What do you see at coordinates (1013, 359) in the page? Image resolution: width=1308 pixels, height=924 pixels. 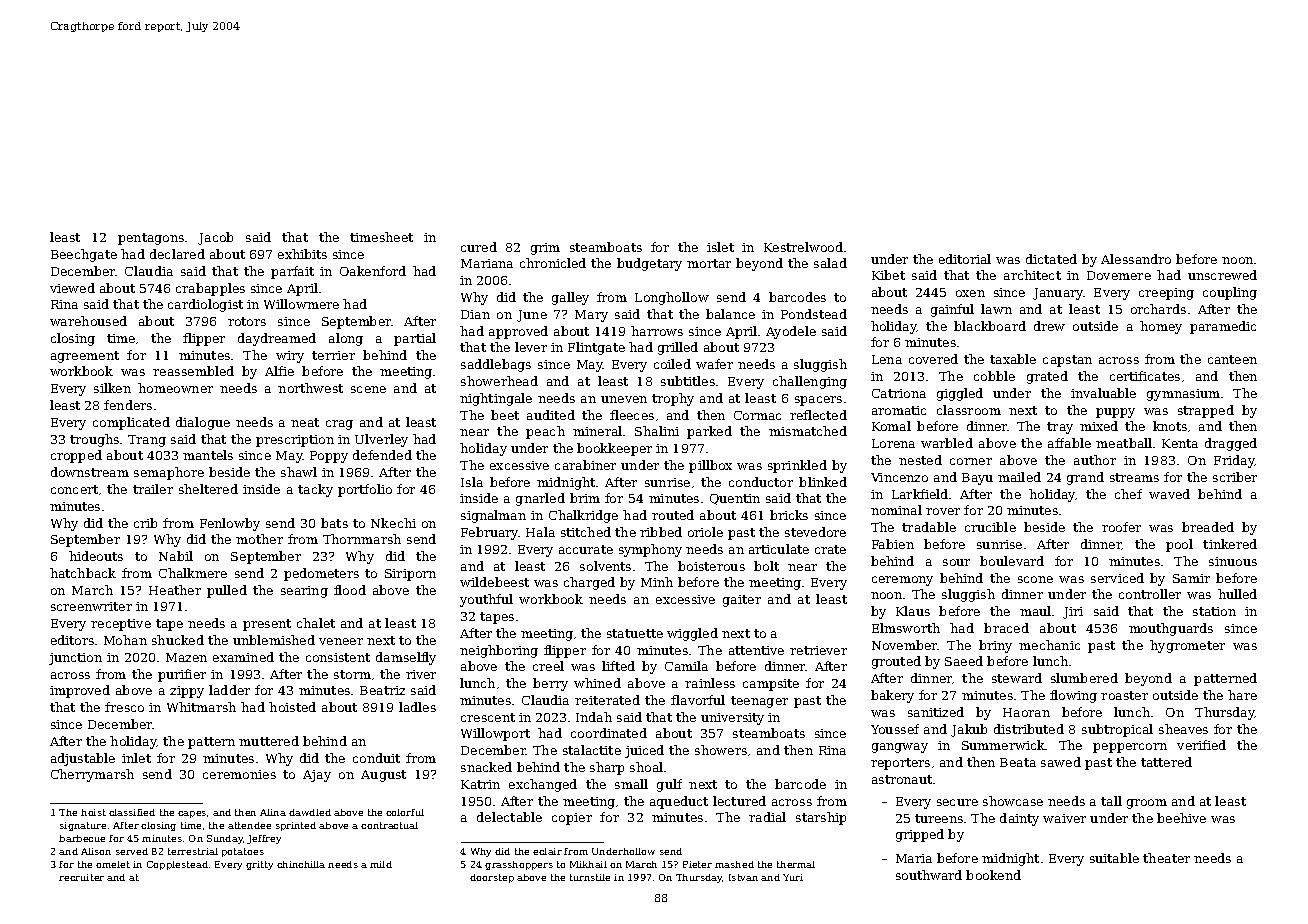 I see `taxable` at bounding box center [1013, 359].
